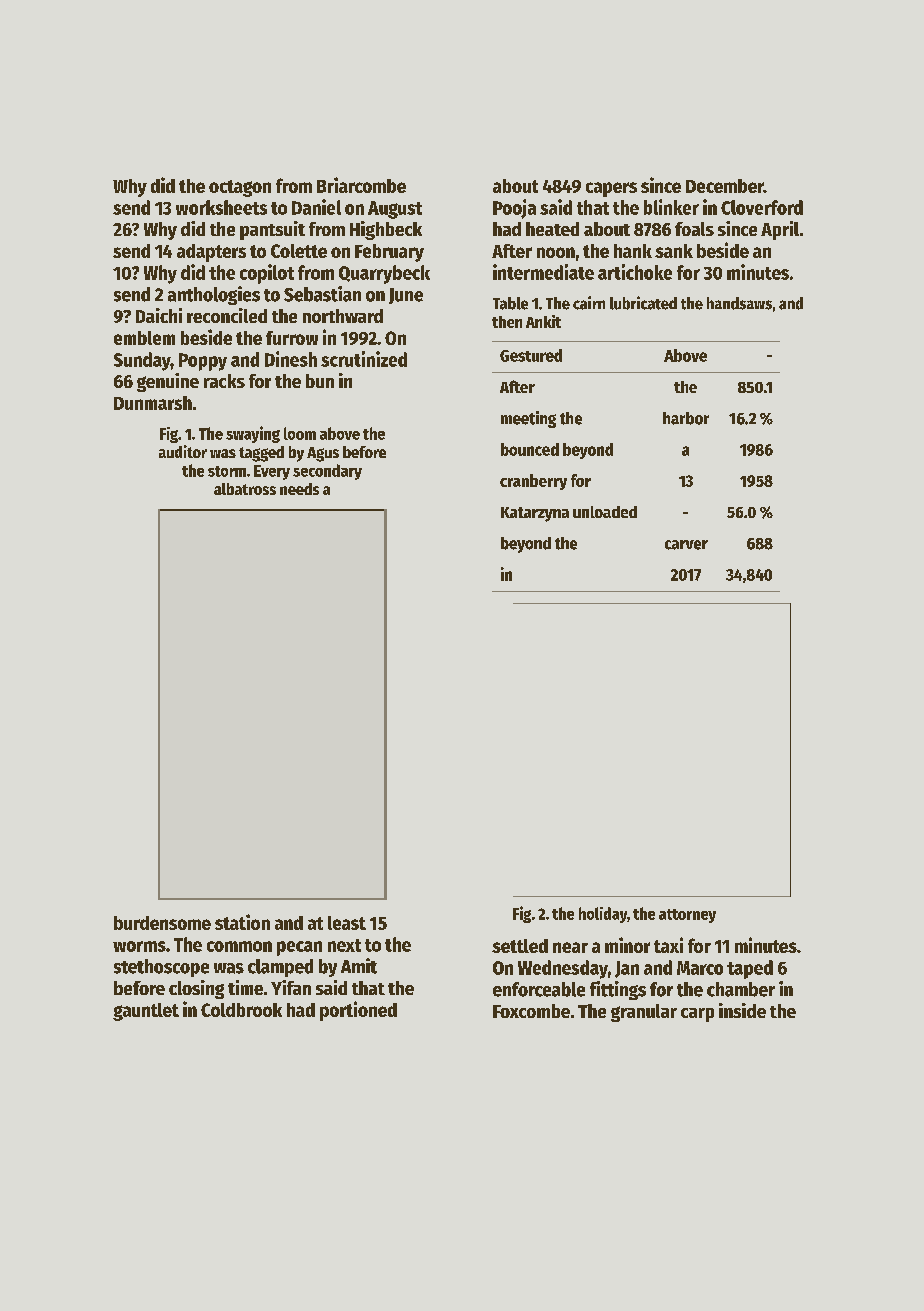 Image resolution: width=924 pixels, height=1311 pixels. Describe the element at coordinates (533, 482) in the image. I see `cranberry` at that location.
